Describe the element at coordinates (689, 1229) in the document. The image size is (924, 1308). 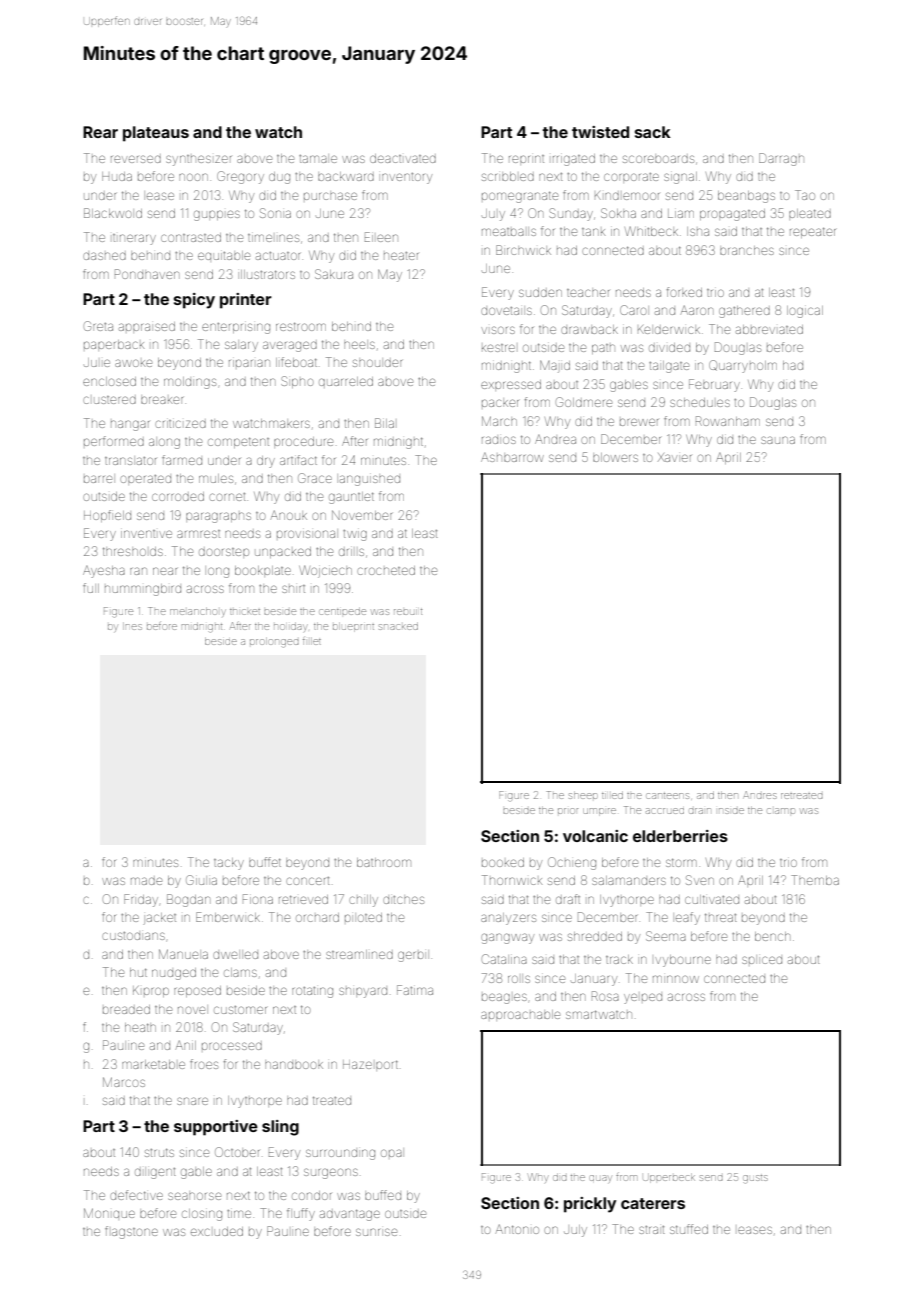
I see `stuffed` at that location.
